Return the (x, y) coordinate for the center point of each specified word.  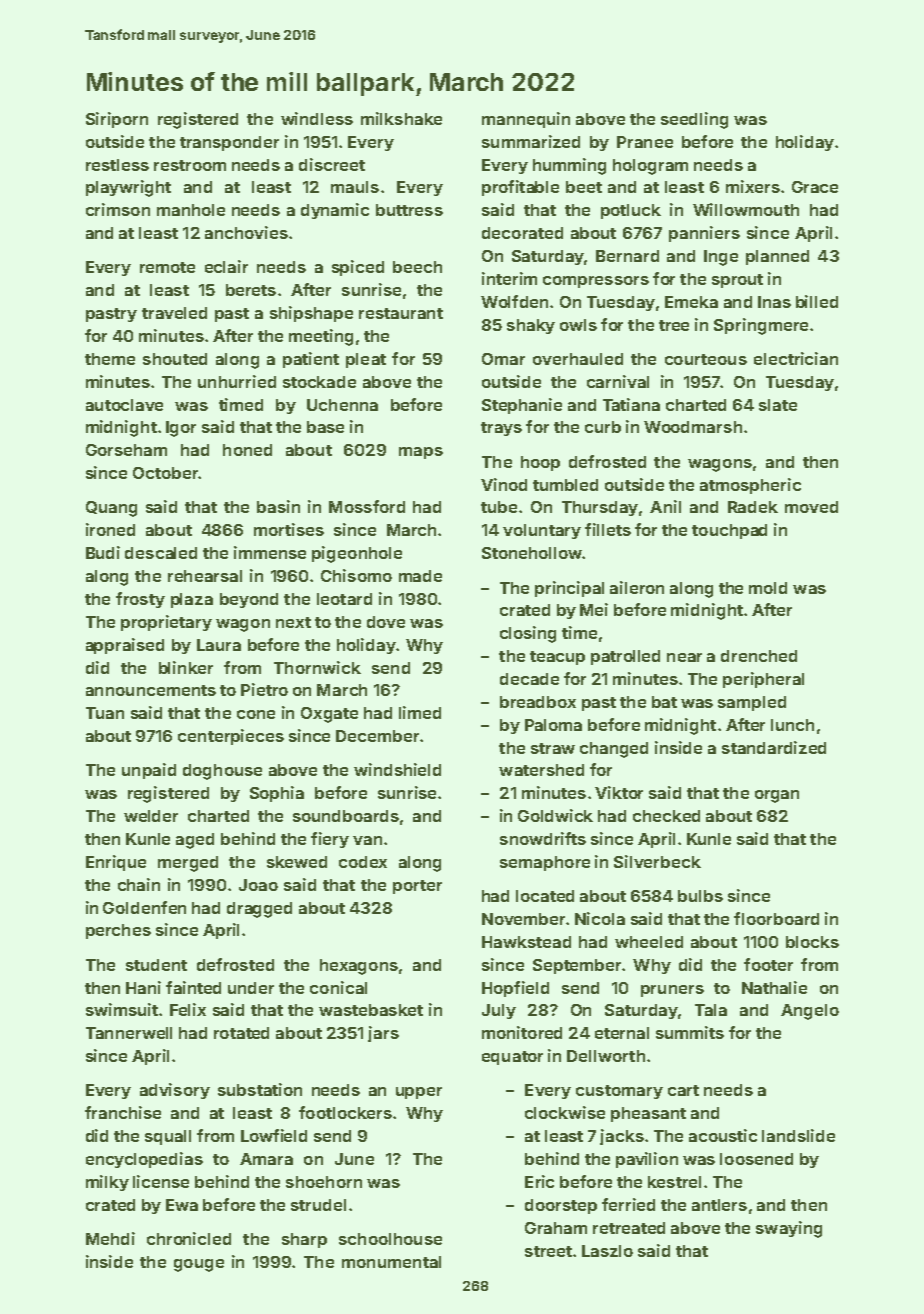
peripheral (763, 680)
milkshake (401, 118)
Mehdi (110, 1238)
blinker (186, 667)
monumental (391, 1262)
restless (117, 165)
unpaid (149, 771)
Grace (815, 187)
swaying (789, 1229)
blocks (812, 942)
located (545, 896)
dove (386, 622)
